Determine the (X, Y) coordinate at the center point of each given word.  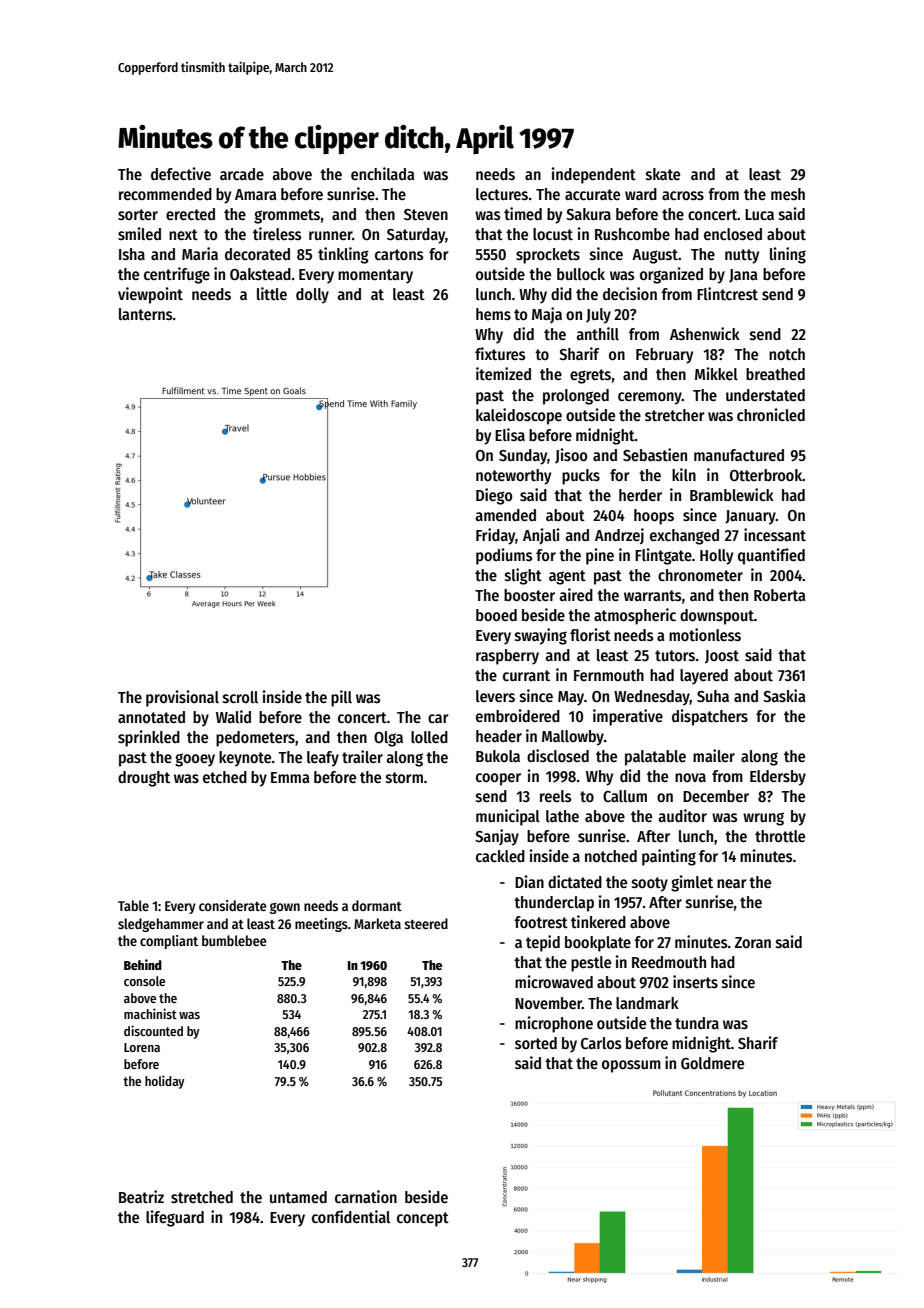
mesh (788, 194)
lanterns (146, 314)
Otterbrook (766, 475)
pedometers (255, 739)
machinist (150, 1013)
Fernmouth (609, 675)
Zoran (753, 942)
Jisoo (571, 456)
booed (496, 615)
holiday (165, 1082)
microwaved (554, 981)
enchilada (382, 173)
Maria (200, 253)
